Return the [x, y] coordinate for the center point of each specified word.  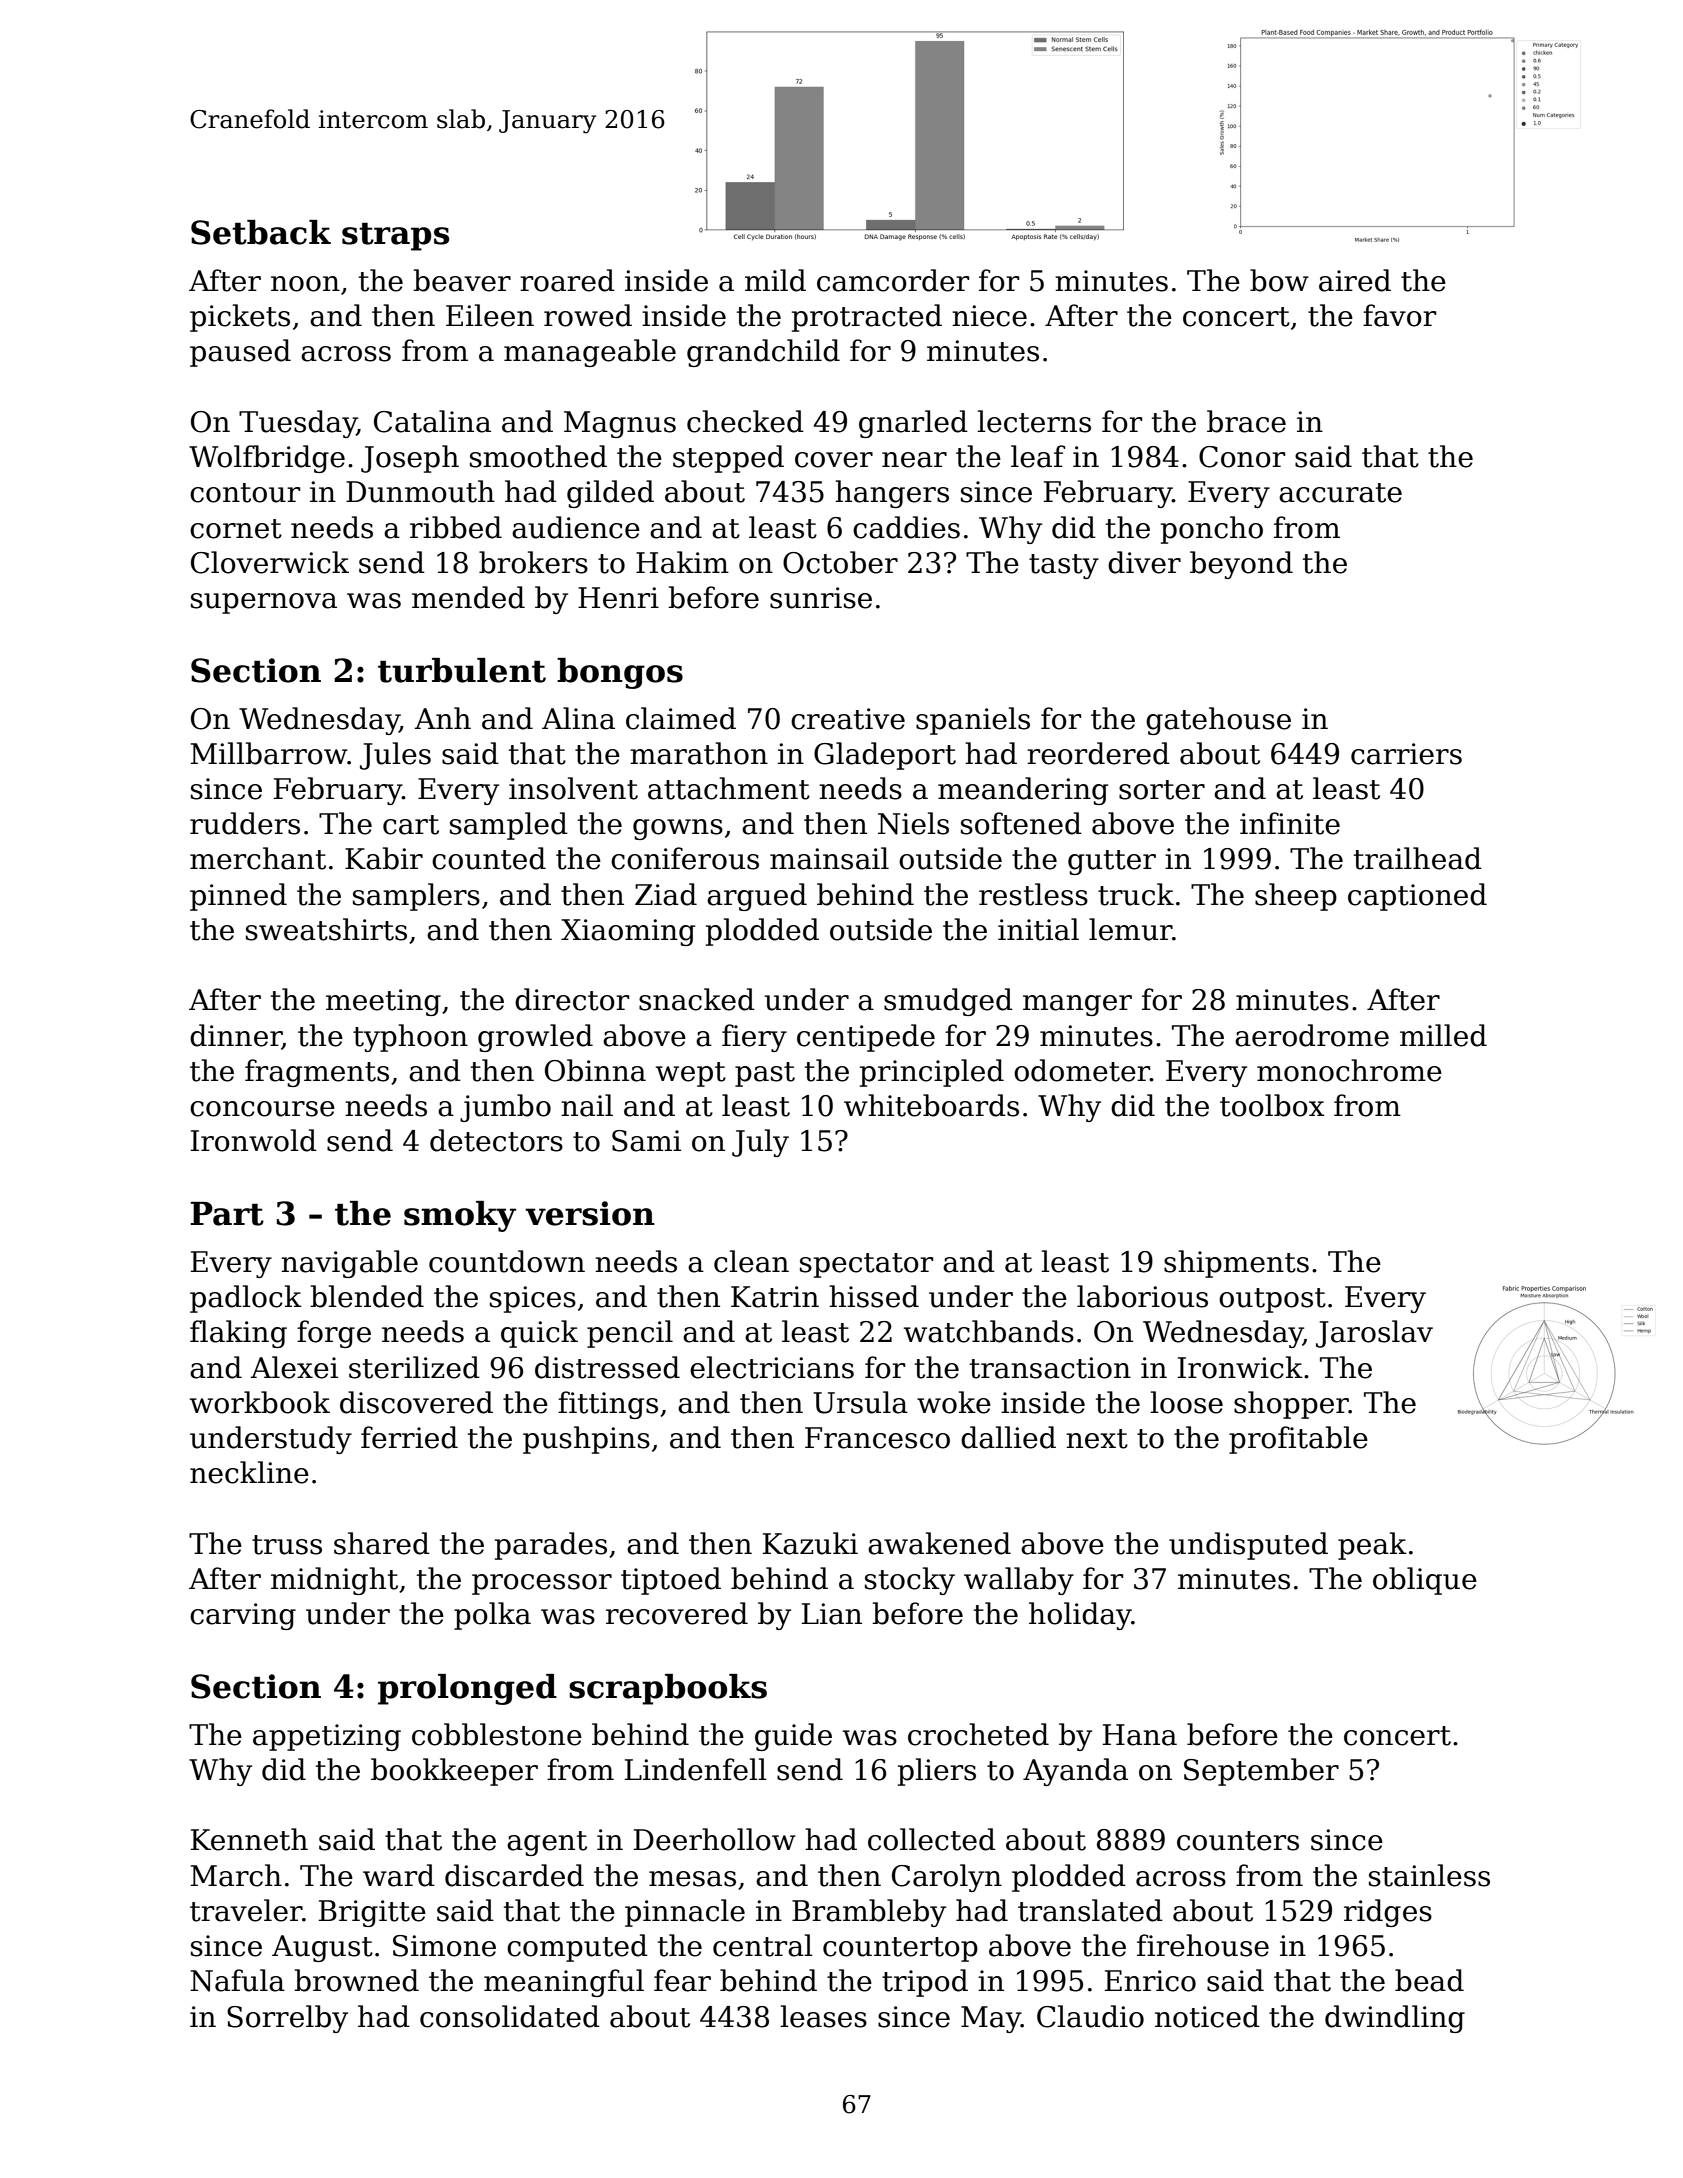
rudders [245, 823]
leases [823, 2016]
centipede [866, 1038]
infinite [1290, 823]
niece [989, 316]
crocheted [978, 1734]
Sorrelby [287, 2019]
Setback [261, 232]
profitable [1298, 1440]
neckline [249, 1472]
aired [1355, 280]
